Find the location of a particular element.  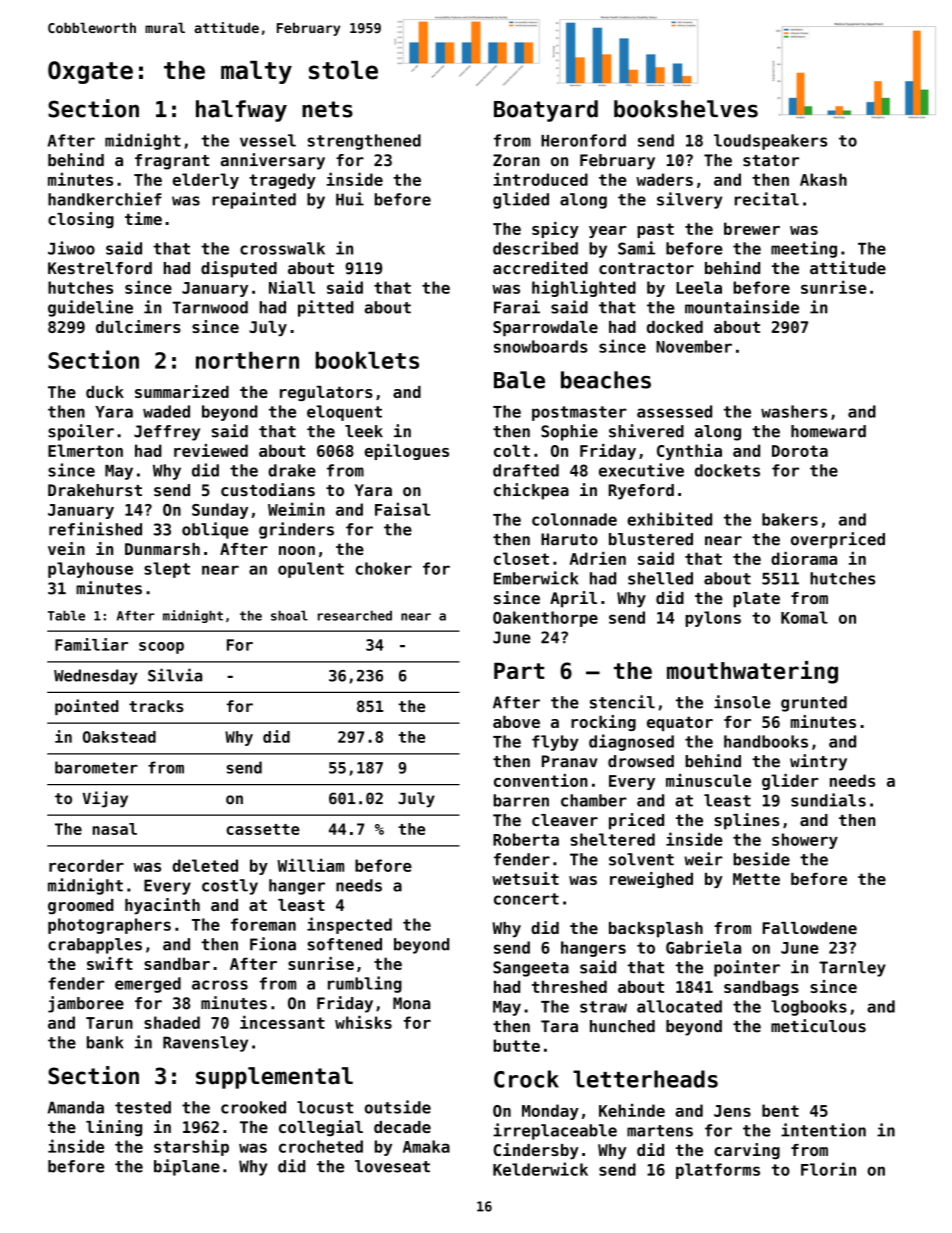

lining is located at coordinates (114, 1128).
